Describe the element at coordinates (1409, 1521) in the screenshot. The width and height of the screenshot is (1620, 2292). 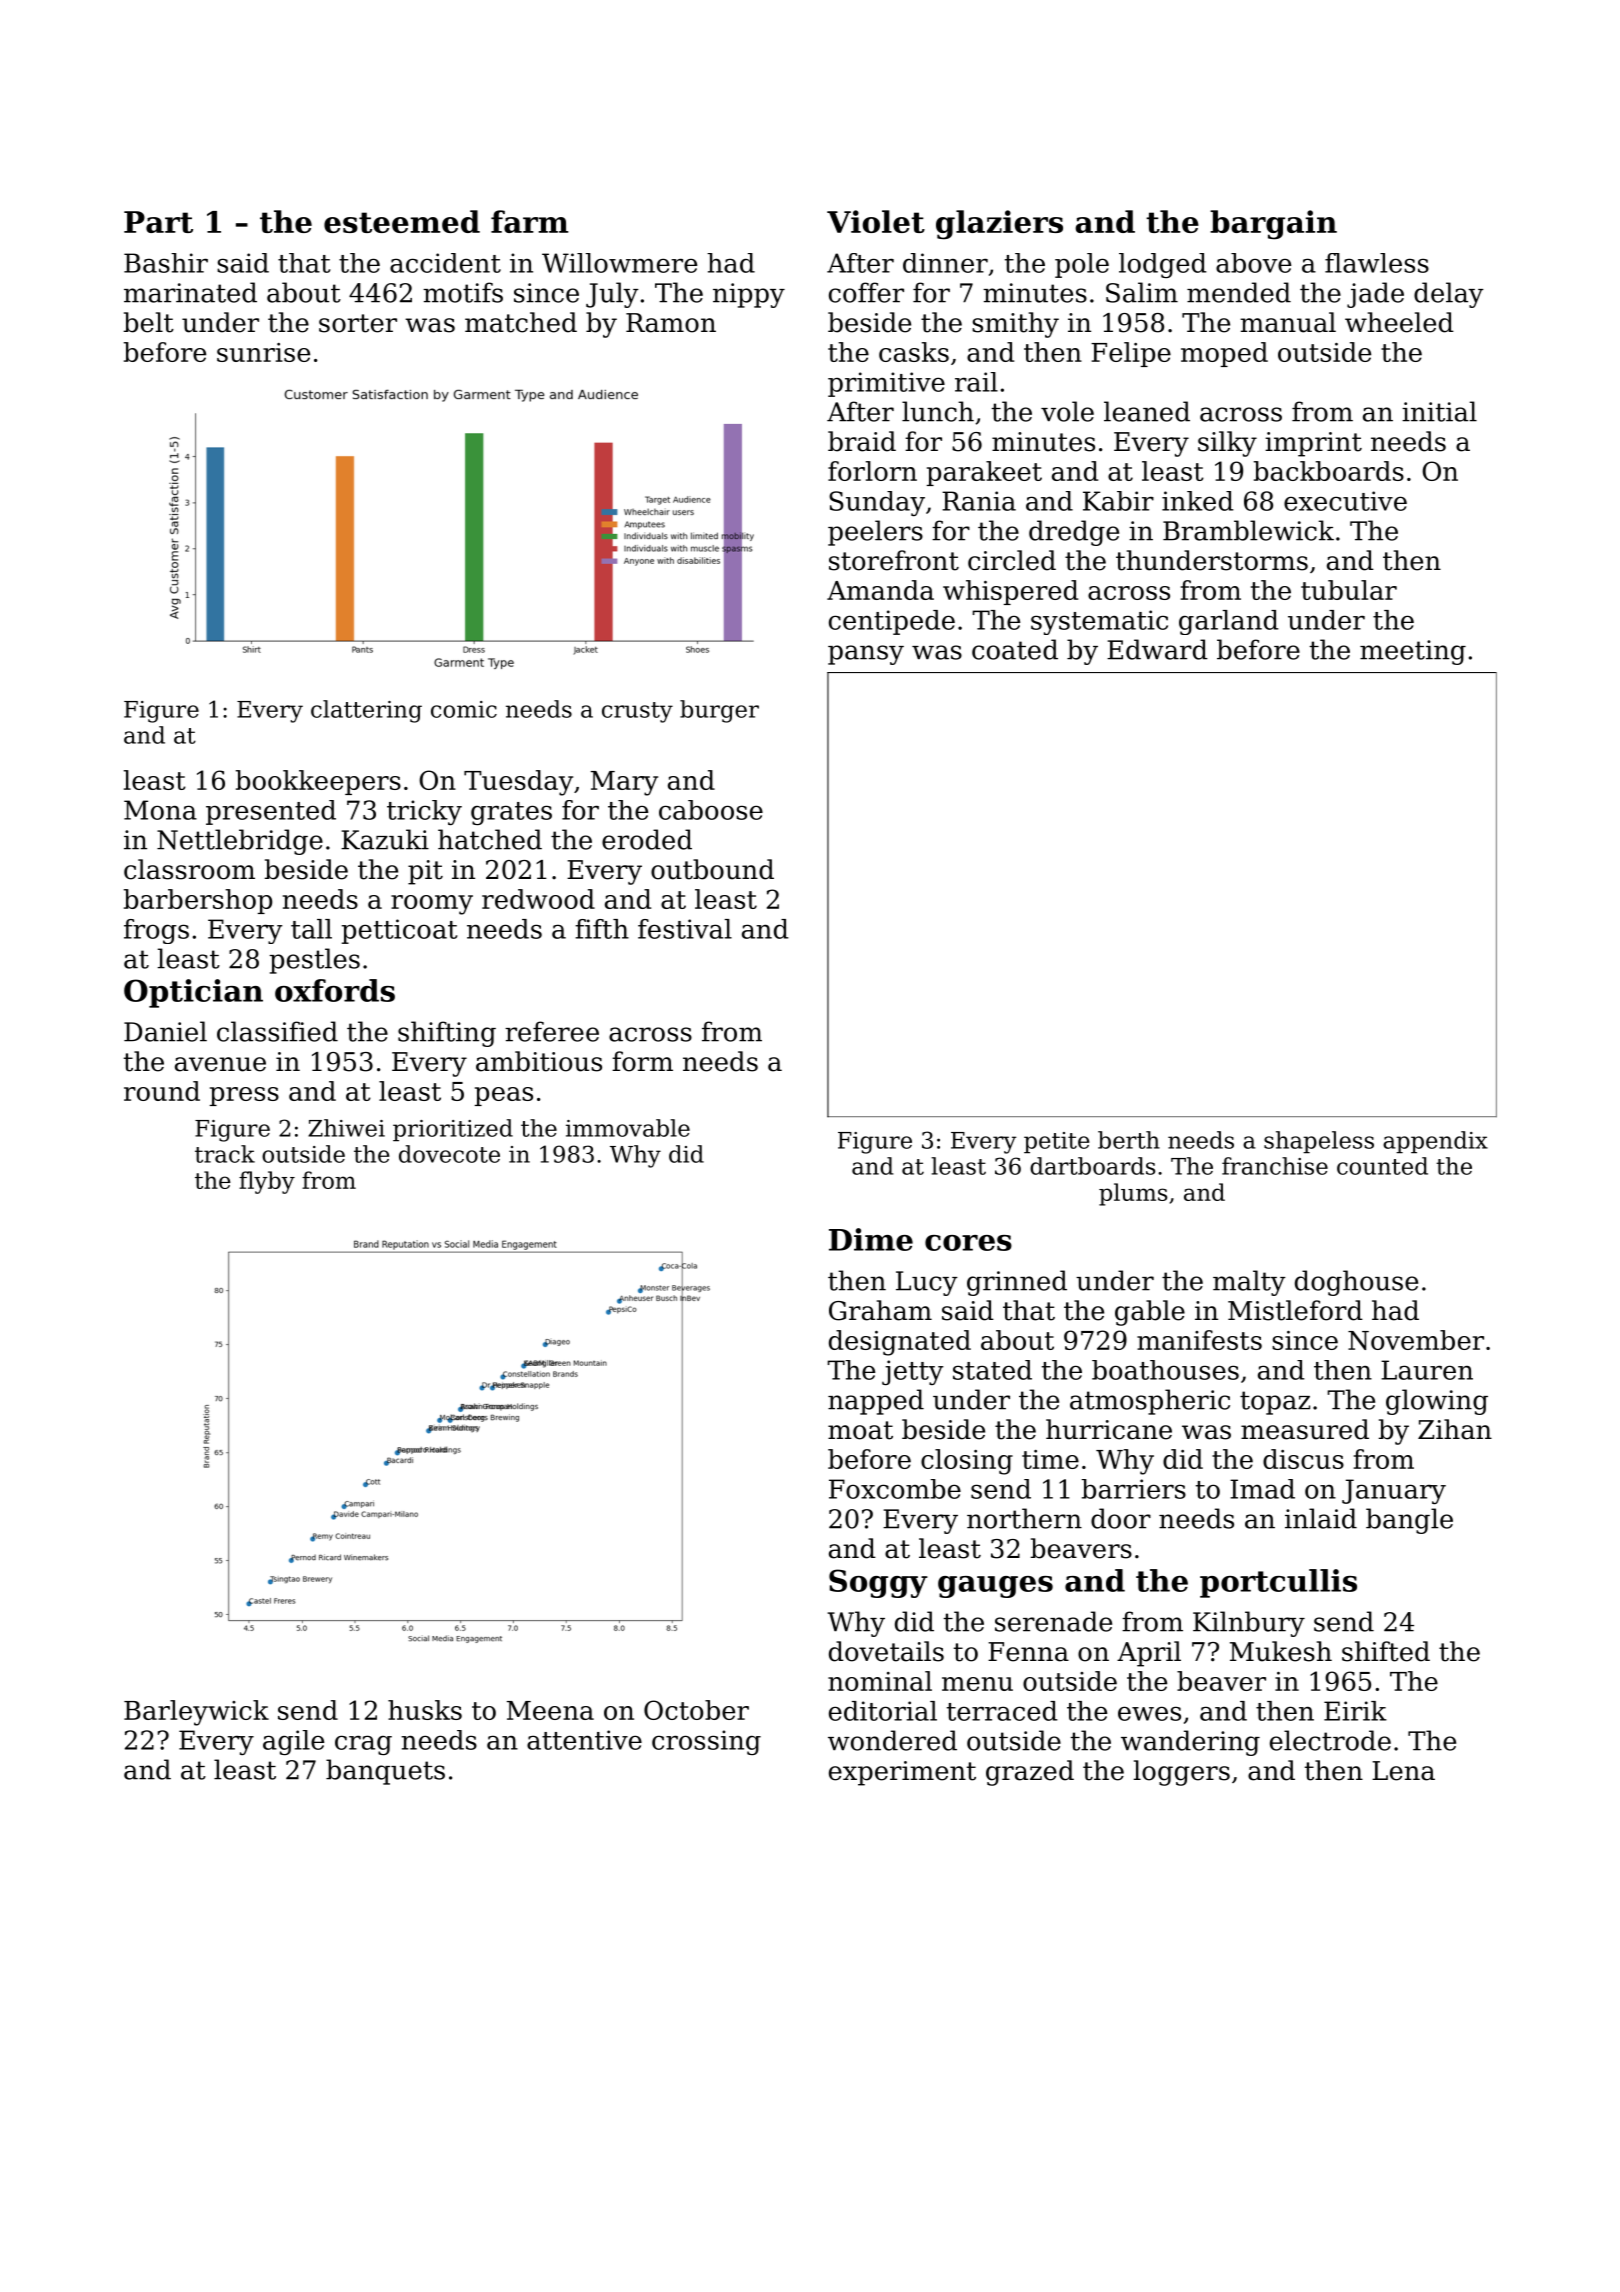
I see `bangle` at that location.
